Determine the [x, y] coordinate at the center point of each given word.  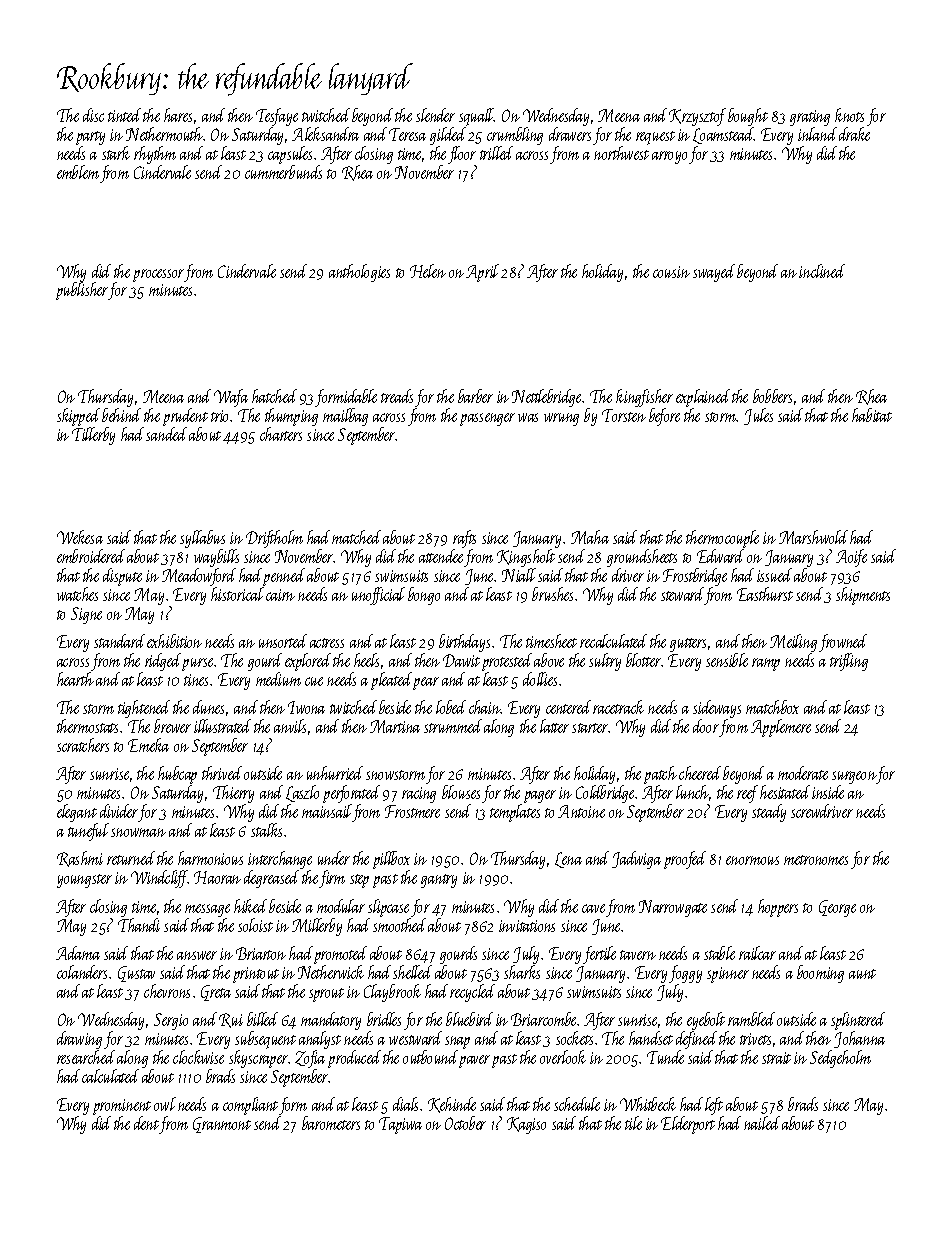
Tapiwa [400, 1125]
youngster [84, 881]
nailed [762, 1123]
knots [849, 115]
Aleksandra [325, 134]
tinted [124, 115]
